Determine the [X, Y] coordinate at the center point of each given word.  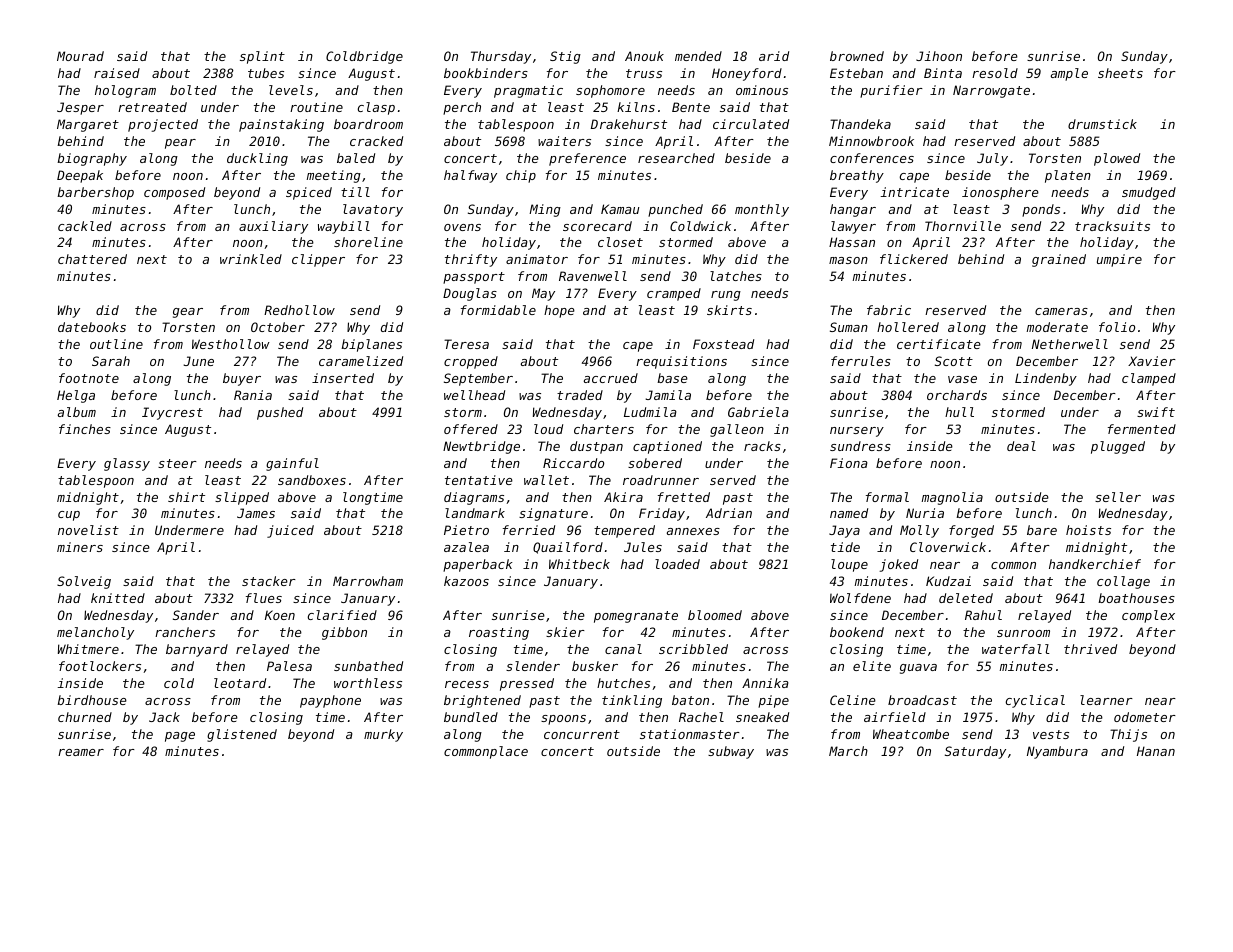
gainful [292, 464]
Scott [954, 361]
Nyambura [1057, 752]
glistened [242, 735]
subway [731, 752]
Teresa [466, 344]
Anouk [644, 56]
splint [262, 57]
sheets [1120, 73]
